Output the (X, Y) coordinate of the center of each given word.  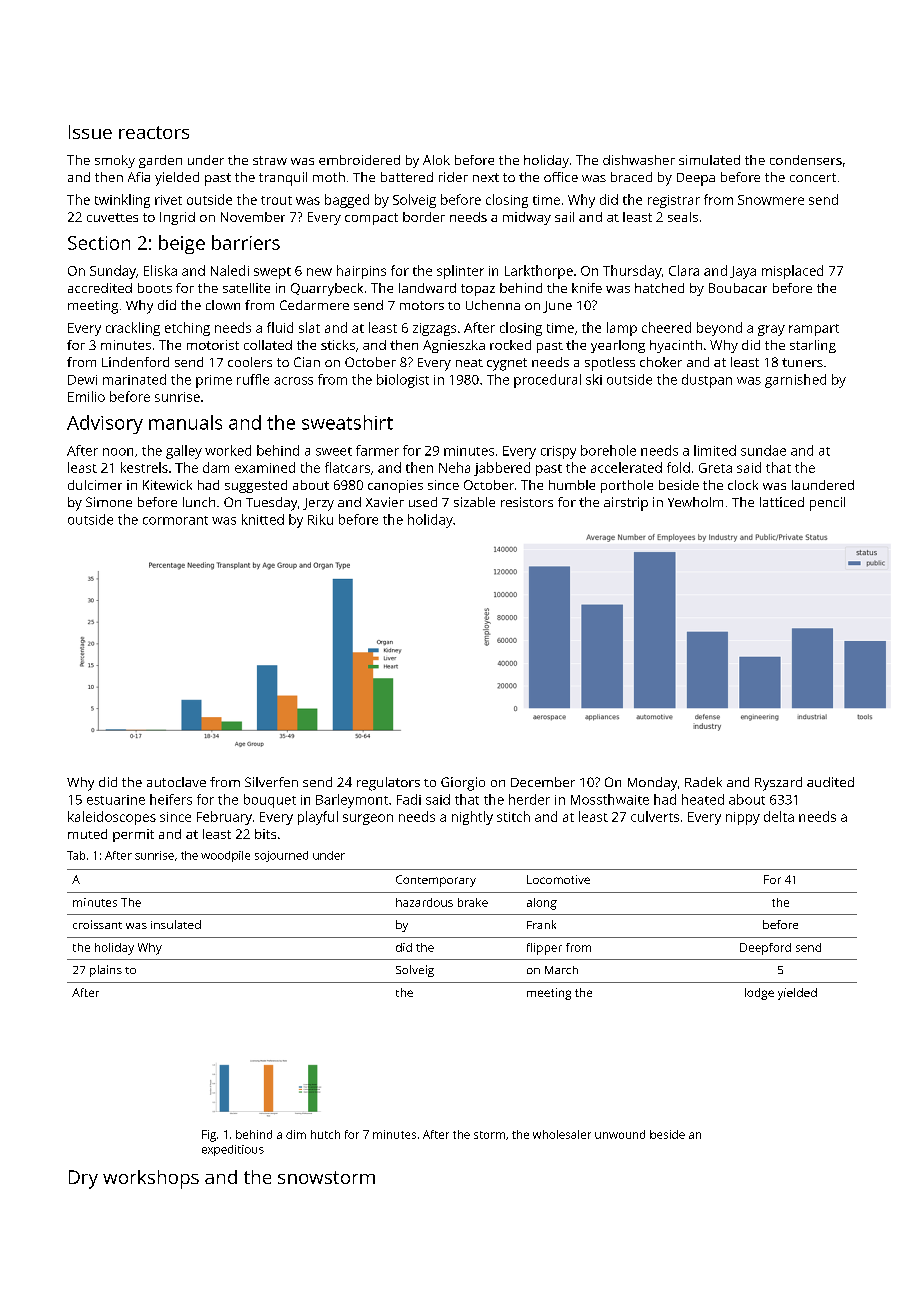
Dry (83, 1179)
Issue (90, 132)
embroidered (359, 160)
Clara (684, 270)
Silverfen (271, 782)
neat (469, 363)
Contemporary (436, 881)
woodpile (225, 856)
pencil (827, 504)
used (423, 502)
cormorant (175, 520)
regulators (388, 784)
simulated (709, 160)
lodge (759, 994)
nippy (743, 818)
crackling (133, 329)
